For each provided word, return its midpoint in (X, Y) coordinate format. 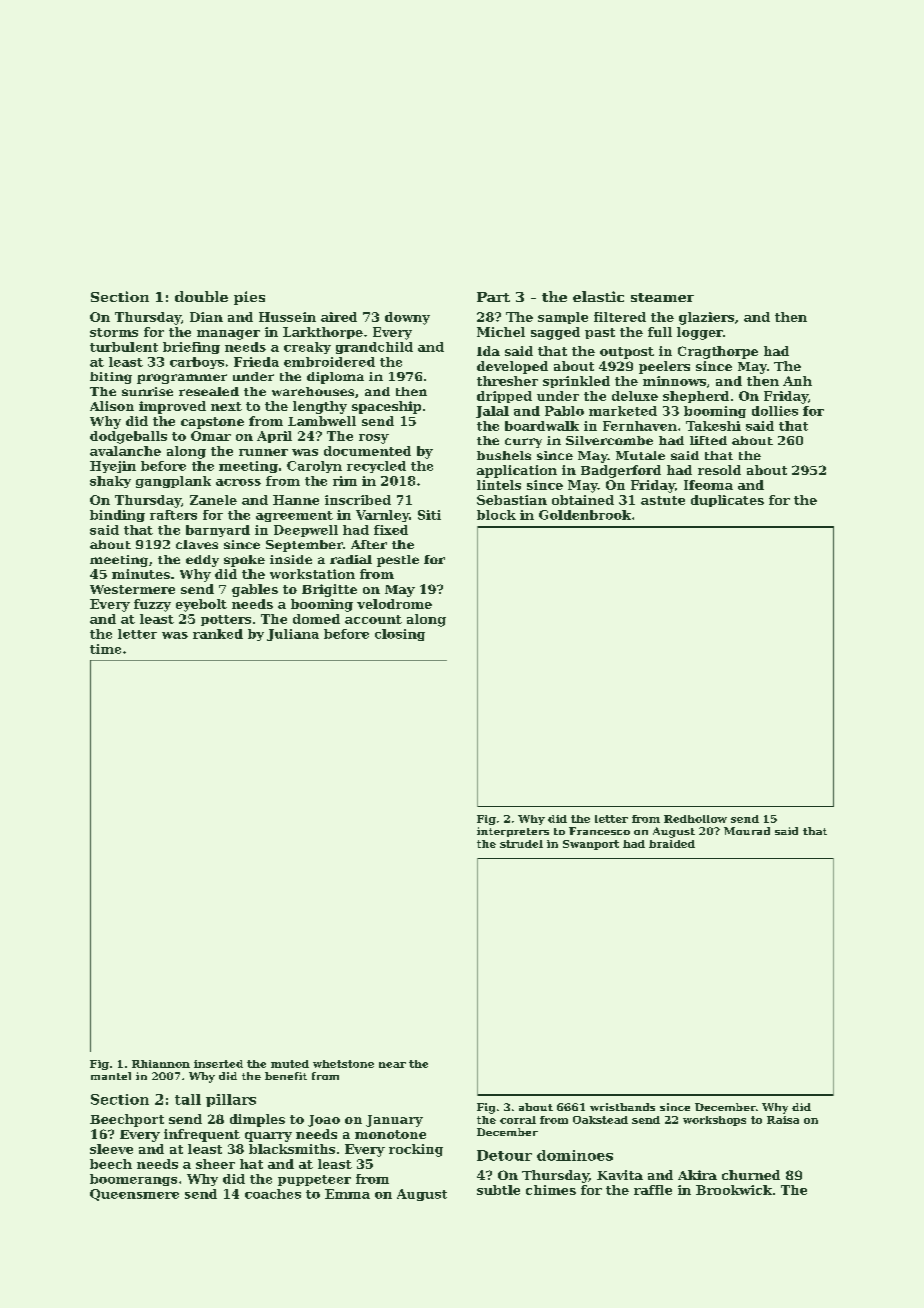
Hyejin (113, 467)
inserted (218, 1064)
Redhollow (695, 819)
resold (719, 470)
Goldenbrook (585, 515)
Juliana (293, 635)
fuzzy (152, 605)
